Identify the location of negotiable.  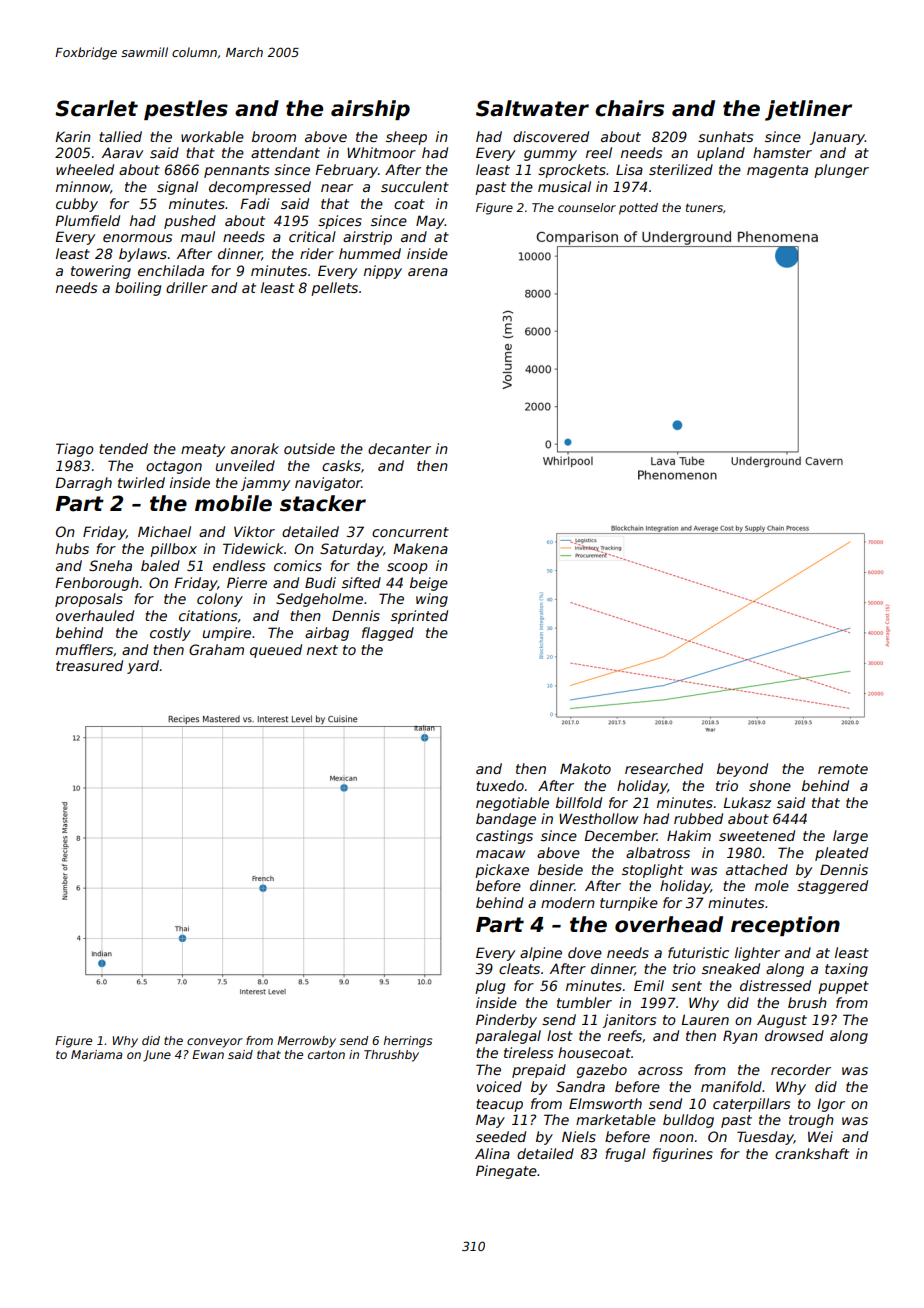
(512, 804).
